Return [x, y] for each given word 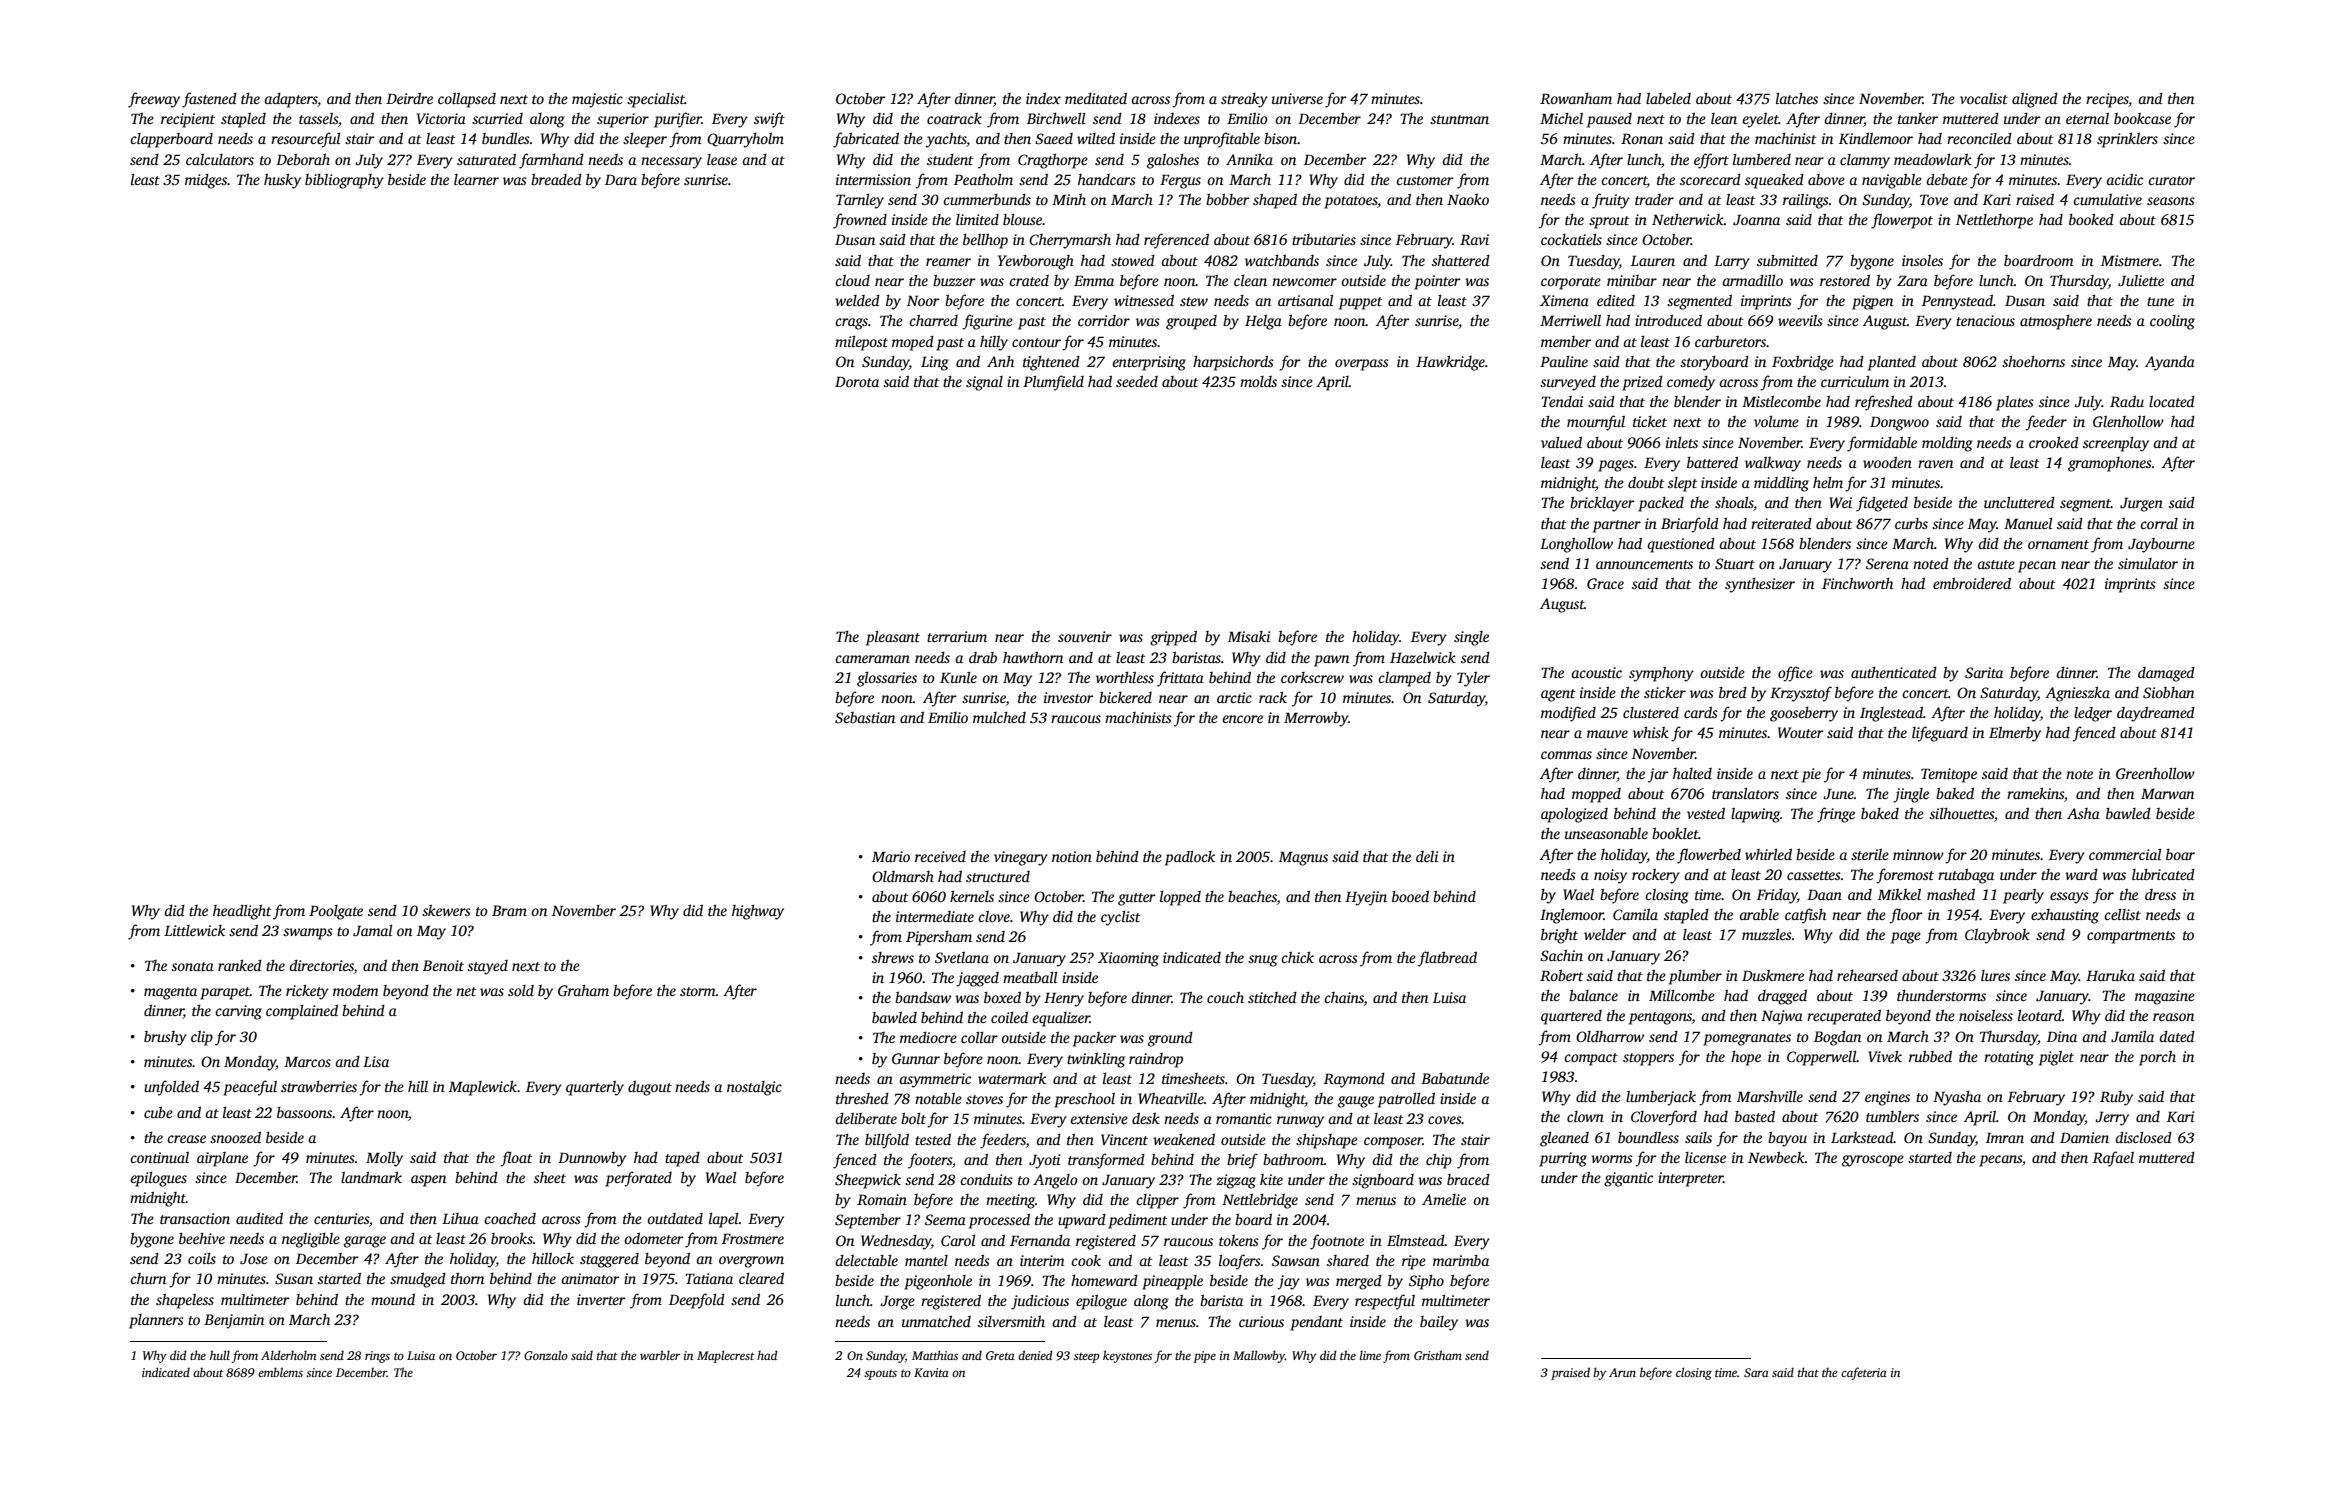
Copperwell [1821, 1058]
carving [238, 1012]
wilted [1096, 138]
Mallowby [1259, 1356]
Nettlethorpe [1994, 221]
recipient [188, 120]
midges [206, 181]
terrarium [957, 636]
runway [1300, 1122]
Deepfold [697, 1301]
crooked [2054, 442]
